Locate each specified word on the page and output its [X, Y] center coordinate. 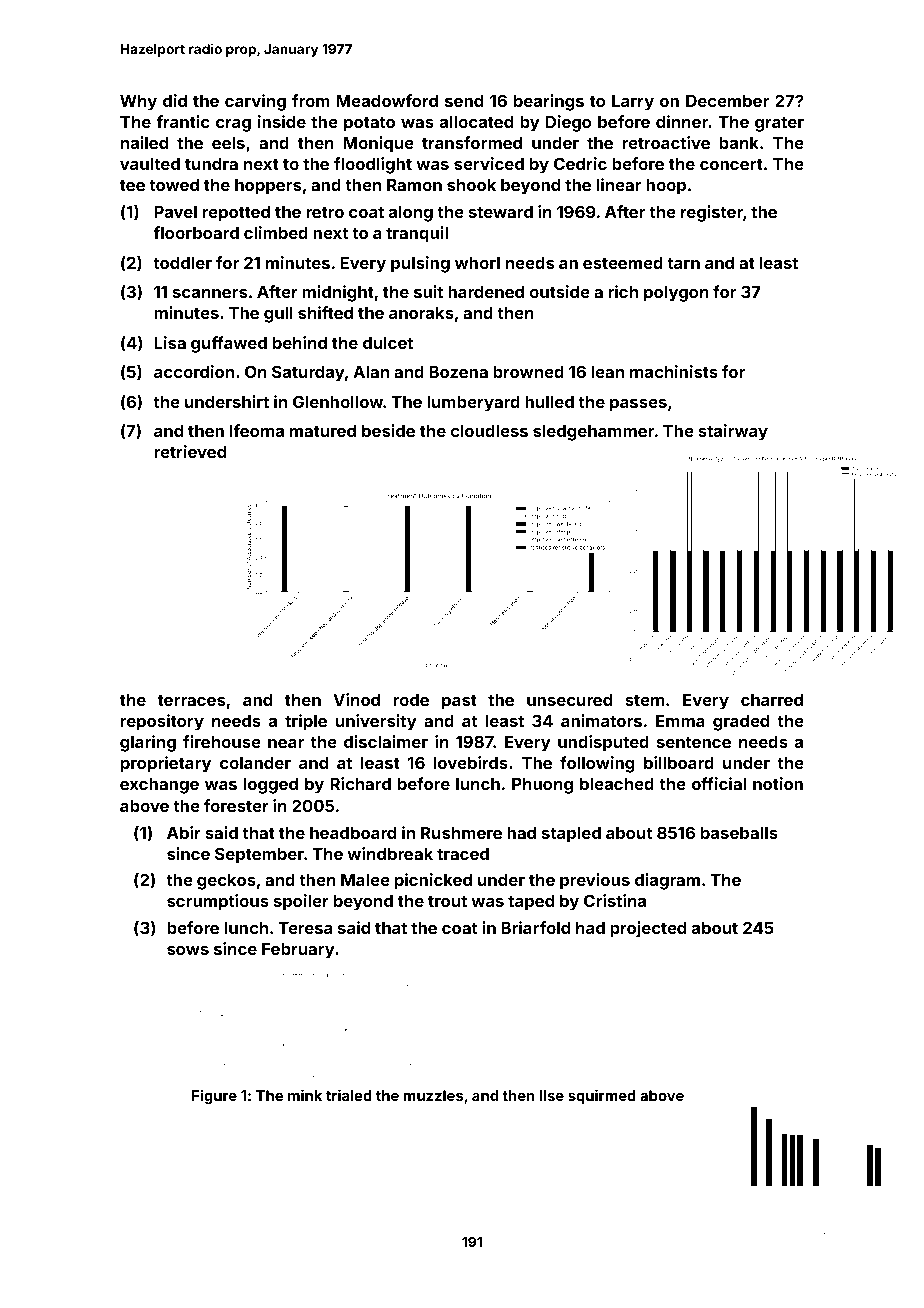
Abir [184, 832]
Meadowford [387, 100]
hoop [666, 187]
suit [428, 291]
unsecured [569, 700]
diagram [667, 881]
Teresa [305, 928]
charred [772, 700]
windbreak [390, 853]
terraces [191, 700]
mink [305, 1095]
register [712, 213]
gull [278, 315]
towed [174, 185]
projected [648, 929]
